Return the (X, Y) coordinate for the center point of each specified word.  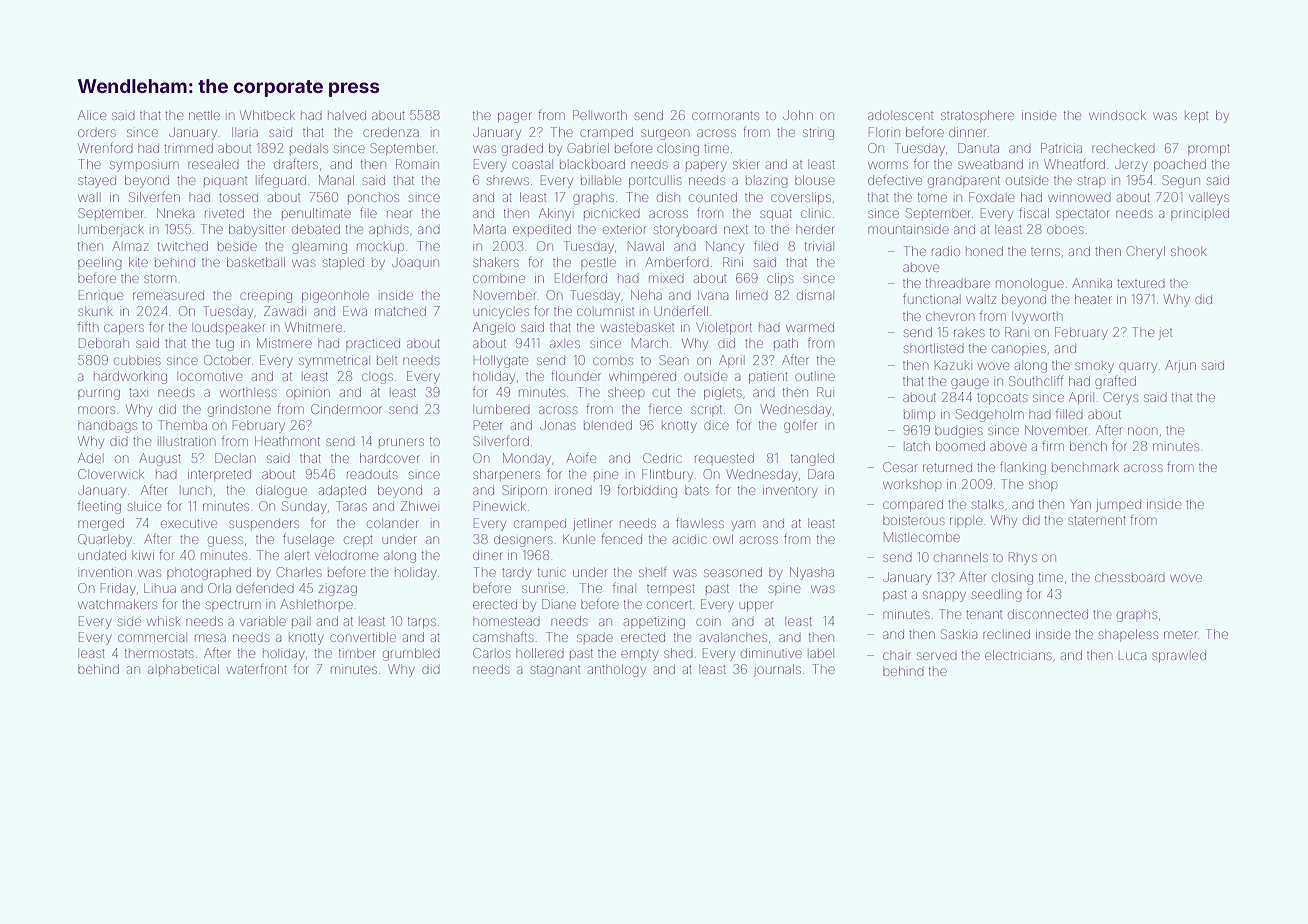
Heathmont (287, 441)
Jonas (558, 425)
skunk (95, 312)
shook (1188, 252)
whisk (164, 621)
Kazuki (952, 365)
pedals (309, 149)
